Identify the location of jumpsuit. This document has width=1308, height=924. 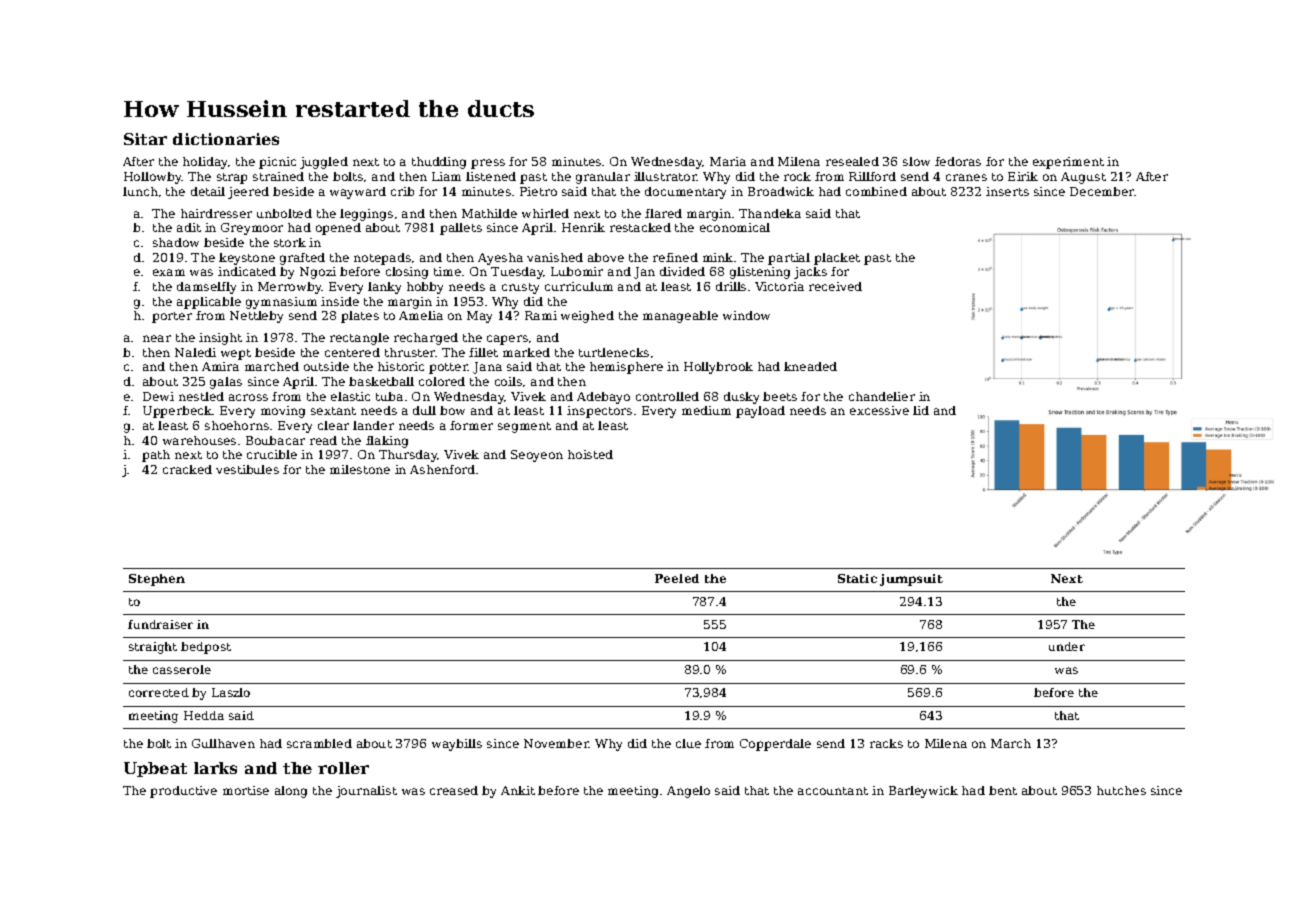
(911, 580).
